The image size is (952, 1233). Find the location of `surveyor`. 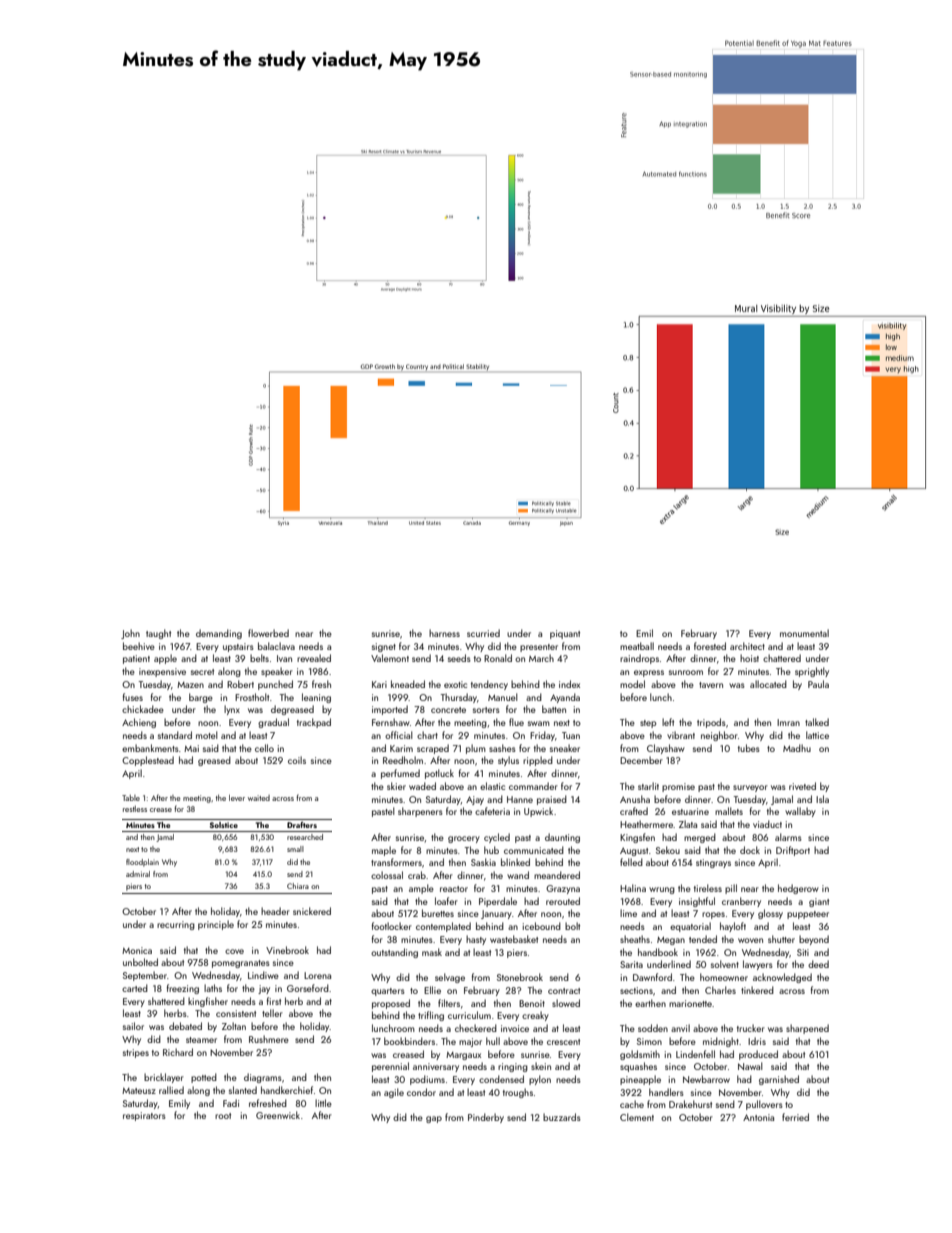

surveyor is located at coordinates (750, 788).
